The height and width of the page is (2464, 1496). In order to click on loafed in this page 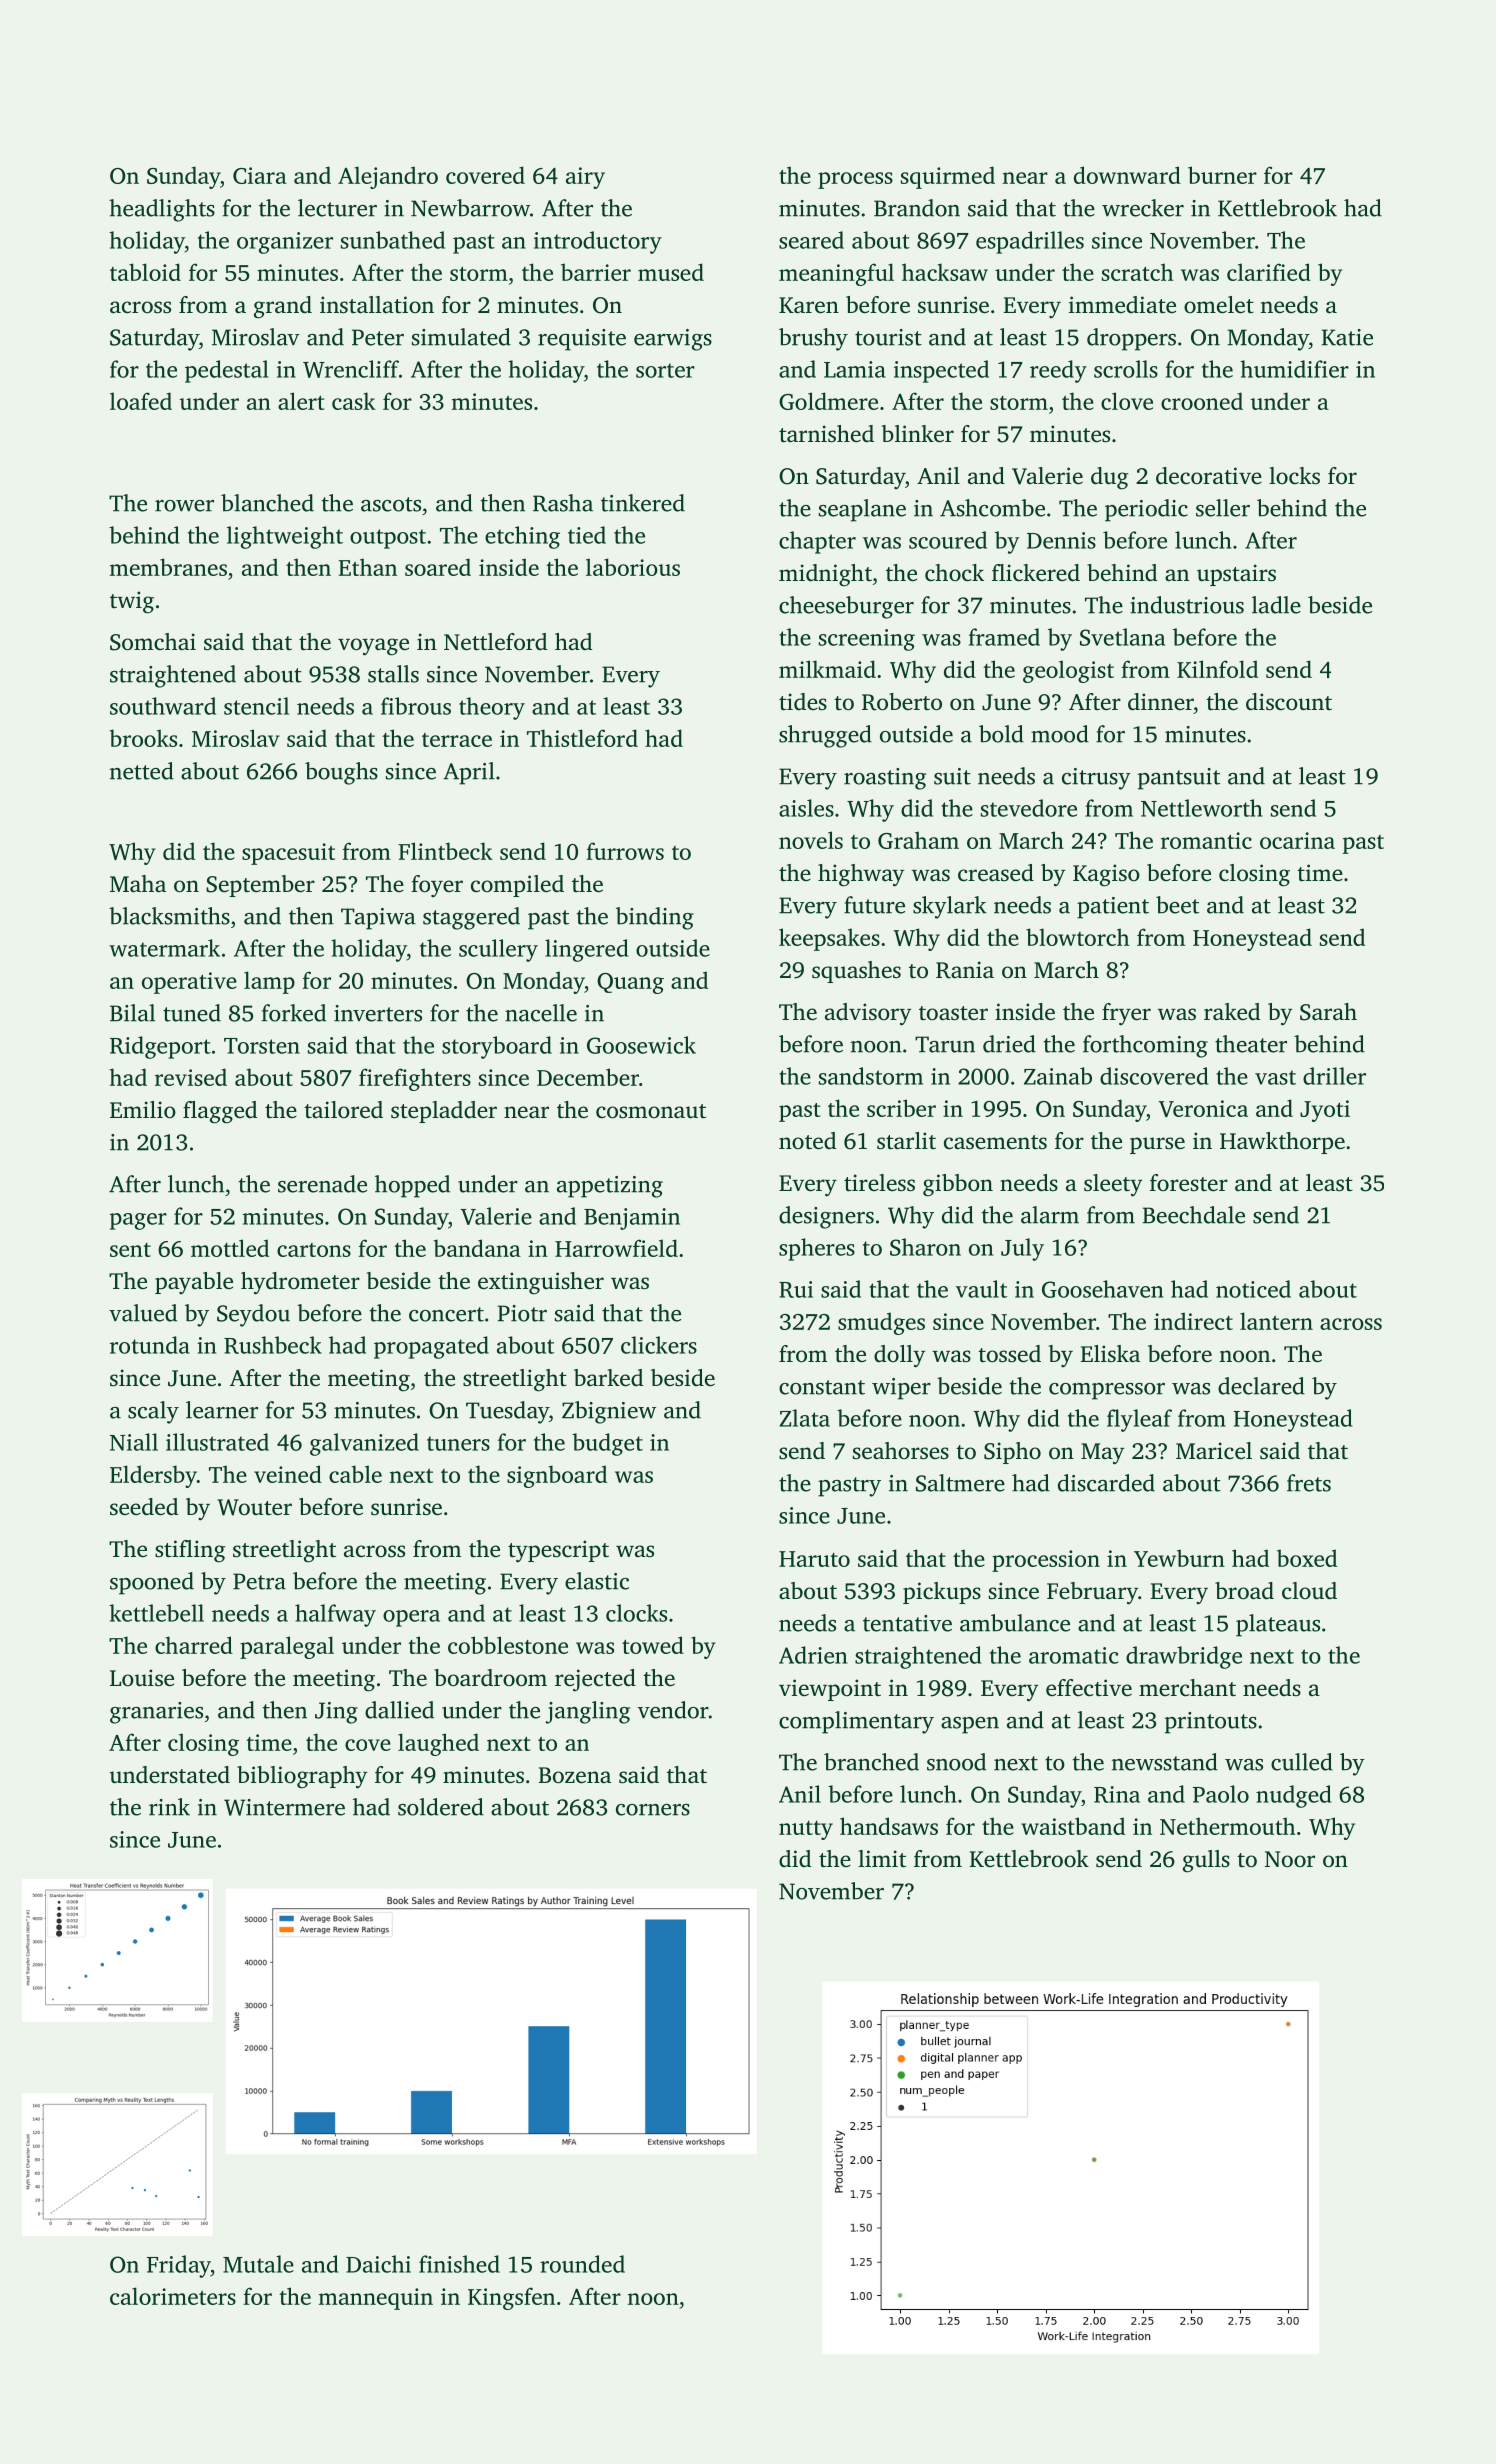, I will do `click(141, 401)`.
